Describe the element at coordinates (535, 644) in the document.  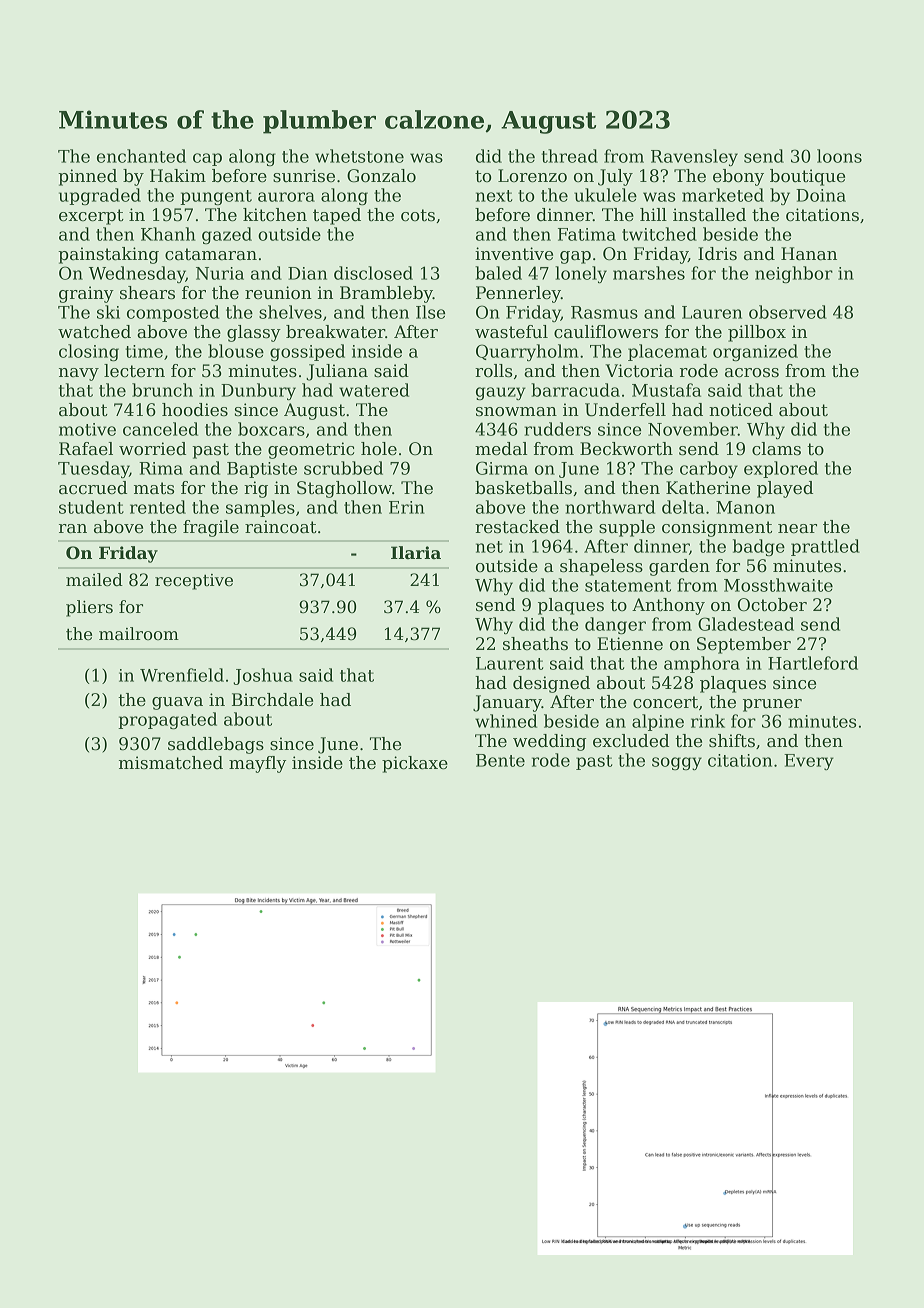
I see `sheaths` at that location.
